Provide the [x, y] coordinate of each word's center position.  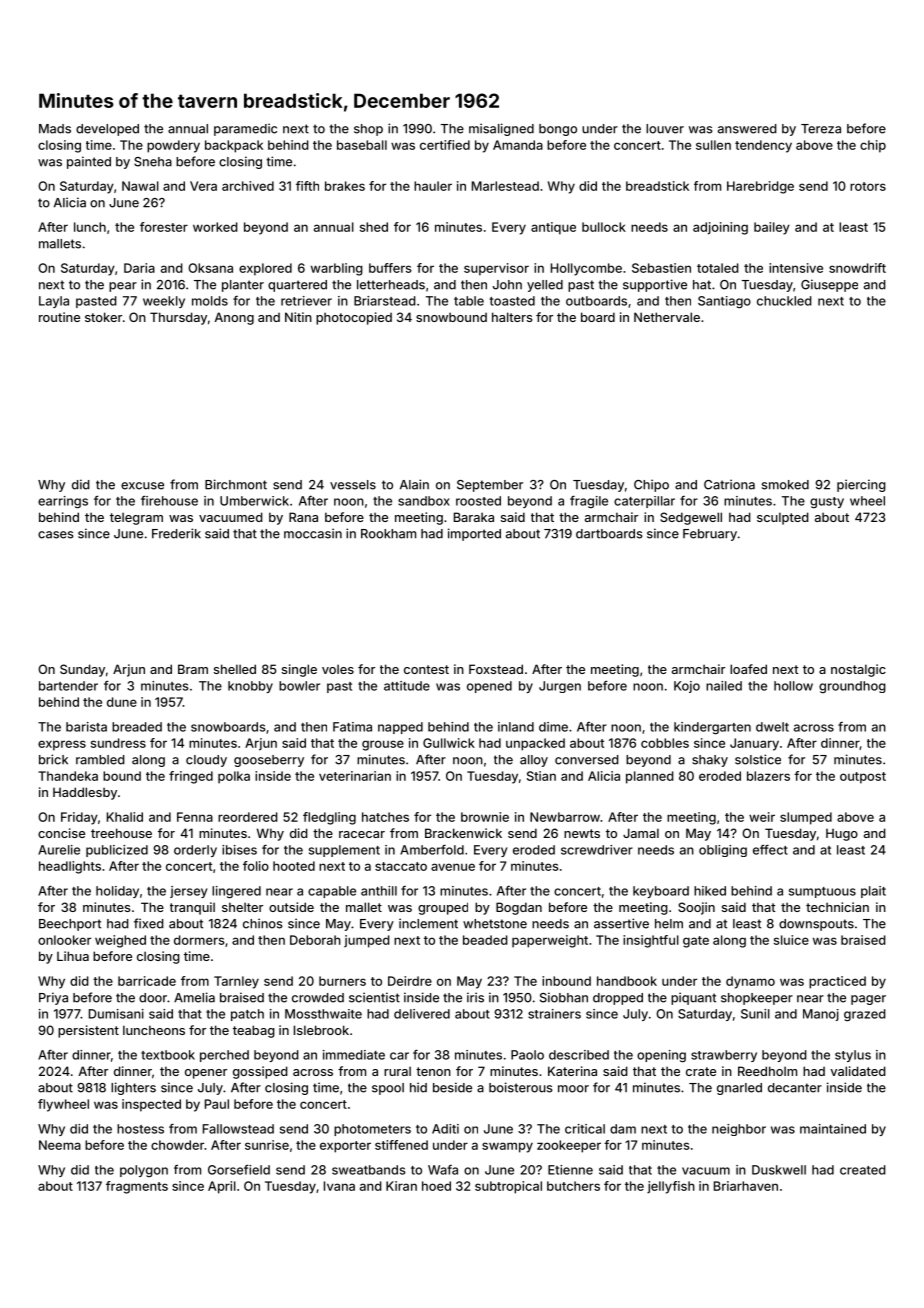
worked [215, 227]
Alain [414, 484]
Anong [234, 318]
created [863, 1170]
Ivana [339, 1186]
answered [747, 129]
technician [837, 907]
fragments [137, 1187]
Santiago [724, 302]
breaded [137, 727]
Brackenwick [463, 833]
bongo [558, 130]
